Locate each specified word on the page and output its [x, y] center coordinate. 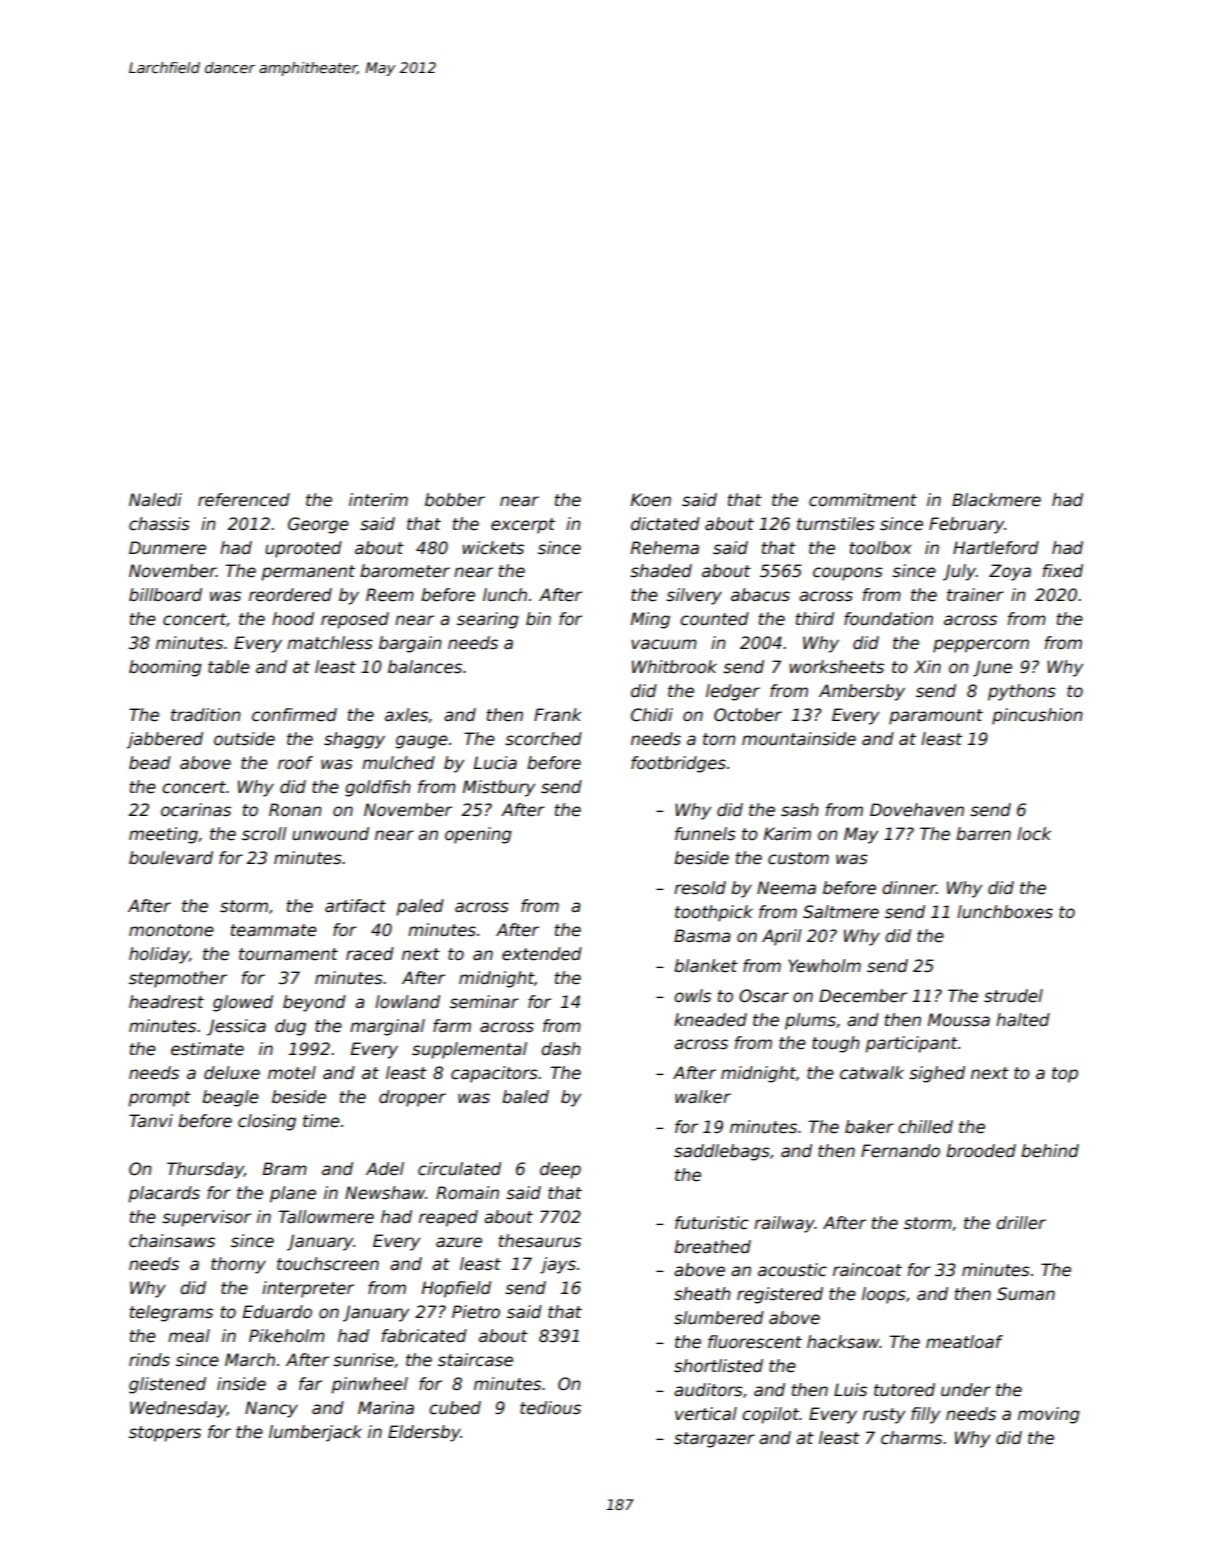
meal [189, 1336]
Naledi [155, 500]
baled [525, 1097]
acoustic [792, 1270]
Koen [651, 500]
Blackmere [996, 500]
